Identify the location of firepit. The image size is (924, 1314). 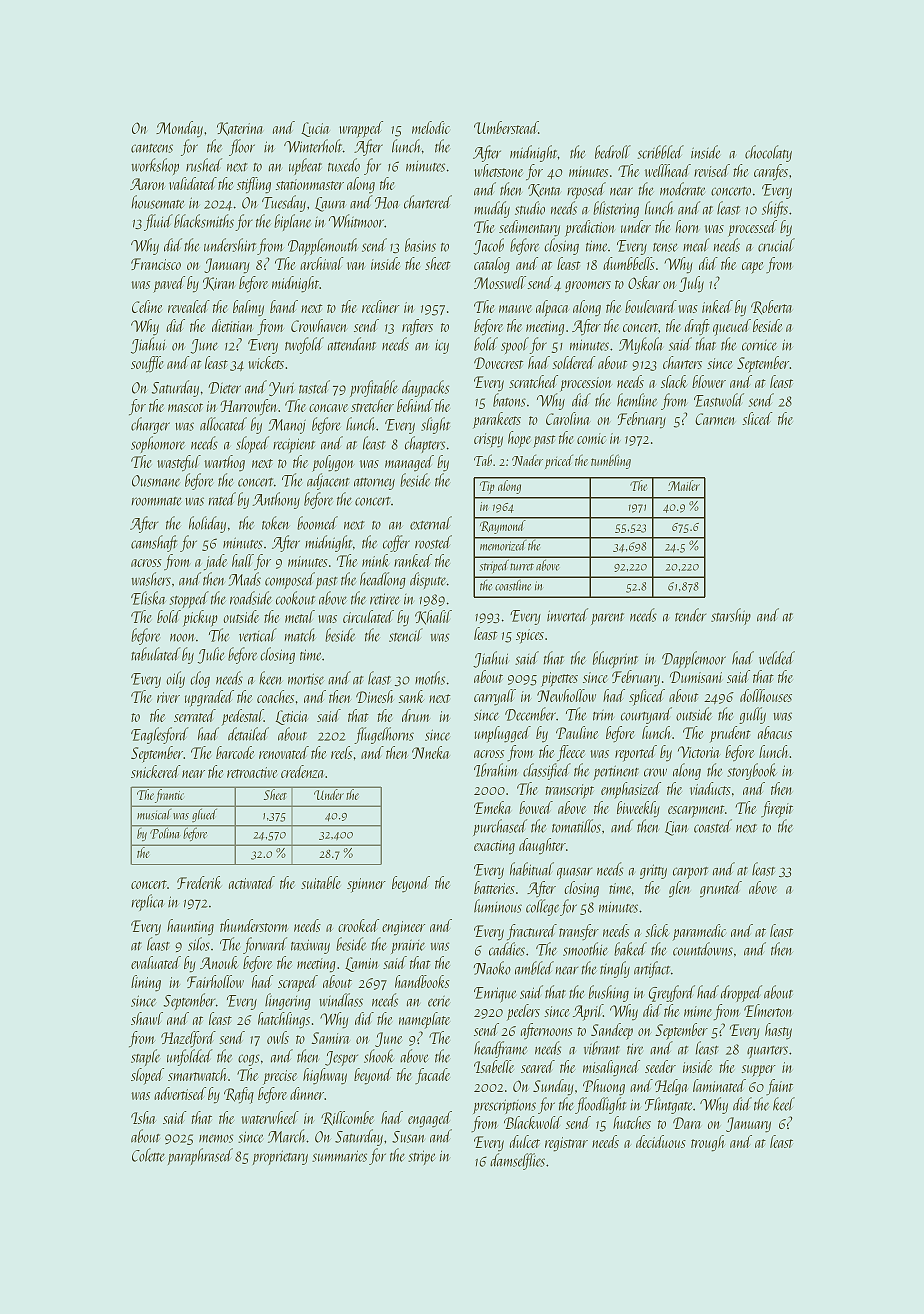
(777, 809).
